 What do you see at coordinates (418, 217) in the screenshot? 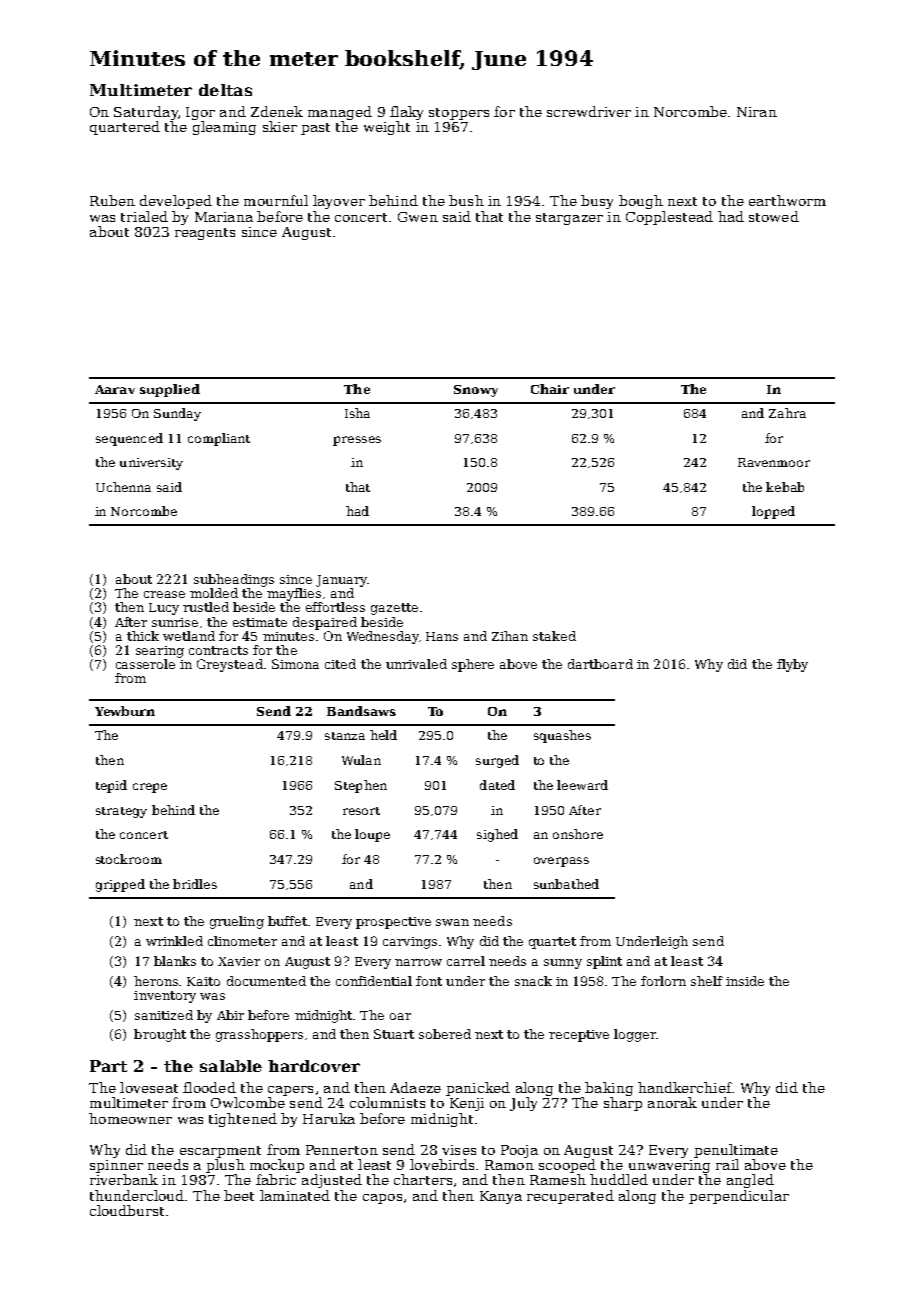
I see `Gwen` at bounding box center [418, 217].
